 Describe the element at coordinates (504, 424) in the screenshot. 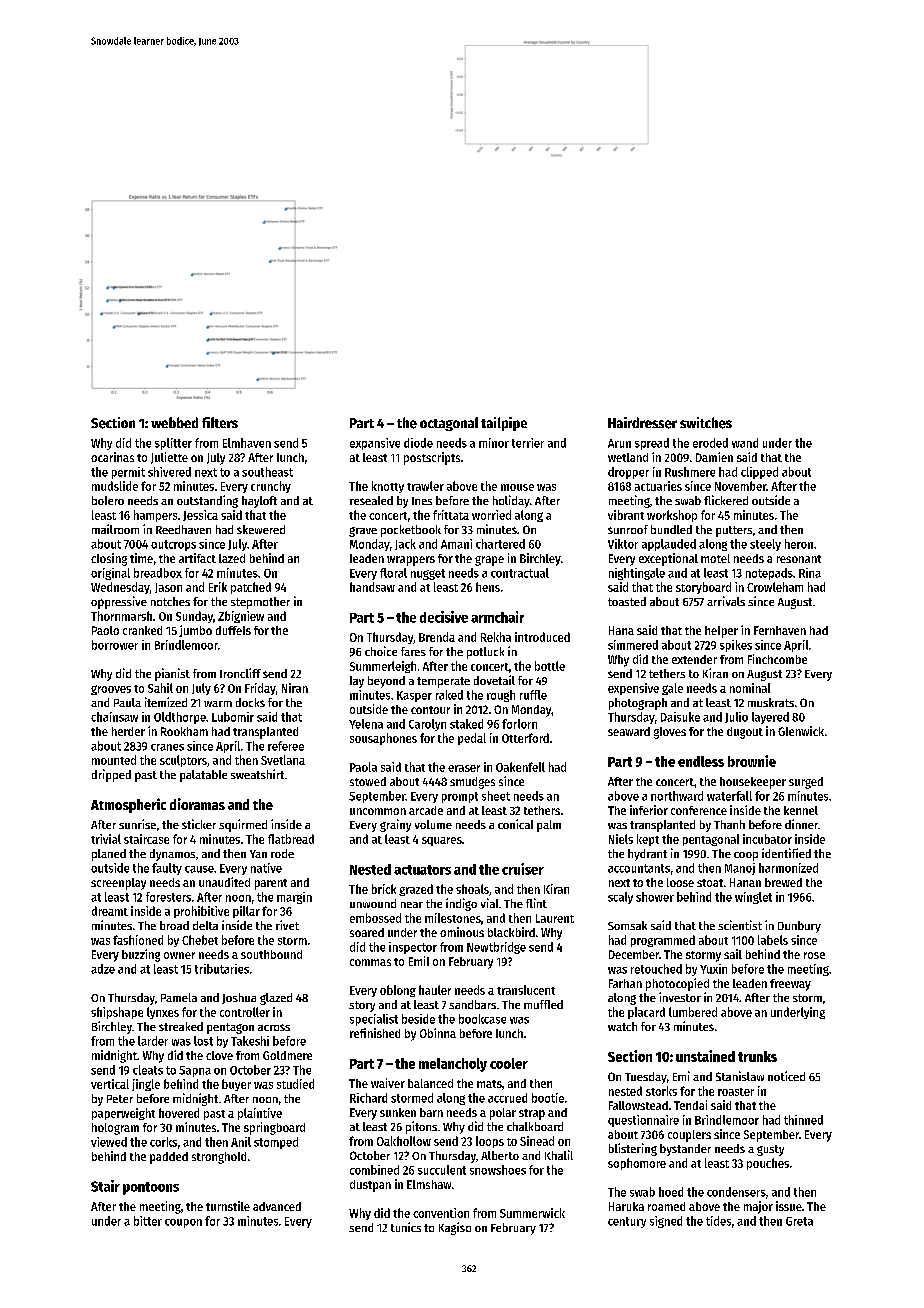

I see `tailpipe` at that location.
